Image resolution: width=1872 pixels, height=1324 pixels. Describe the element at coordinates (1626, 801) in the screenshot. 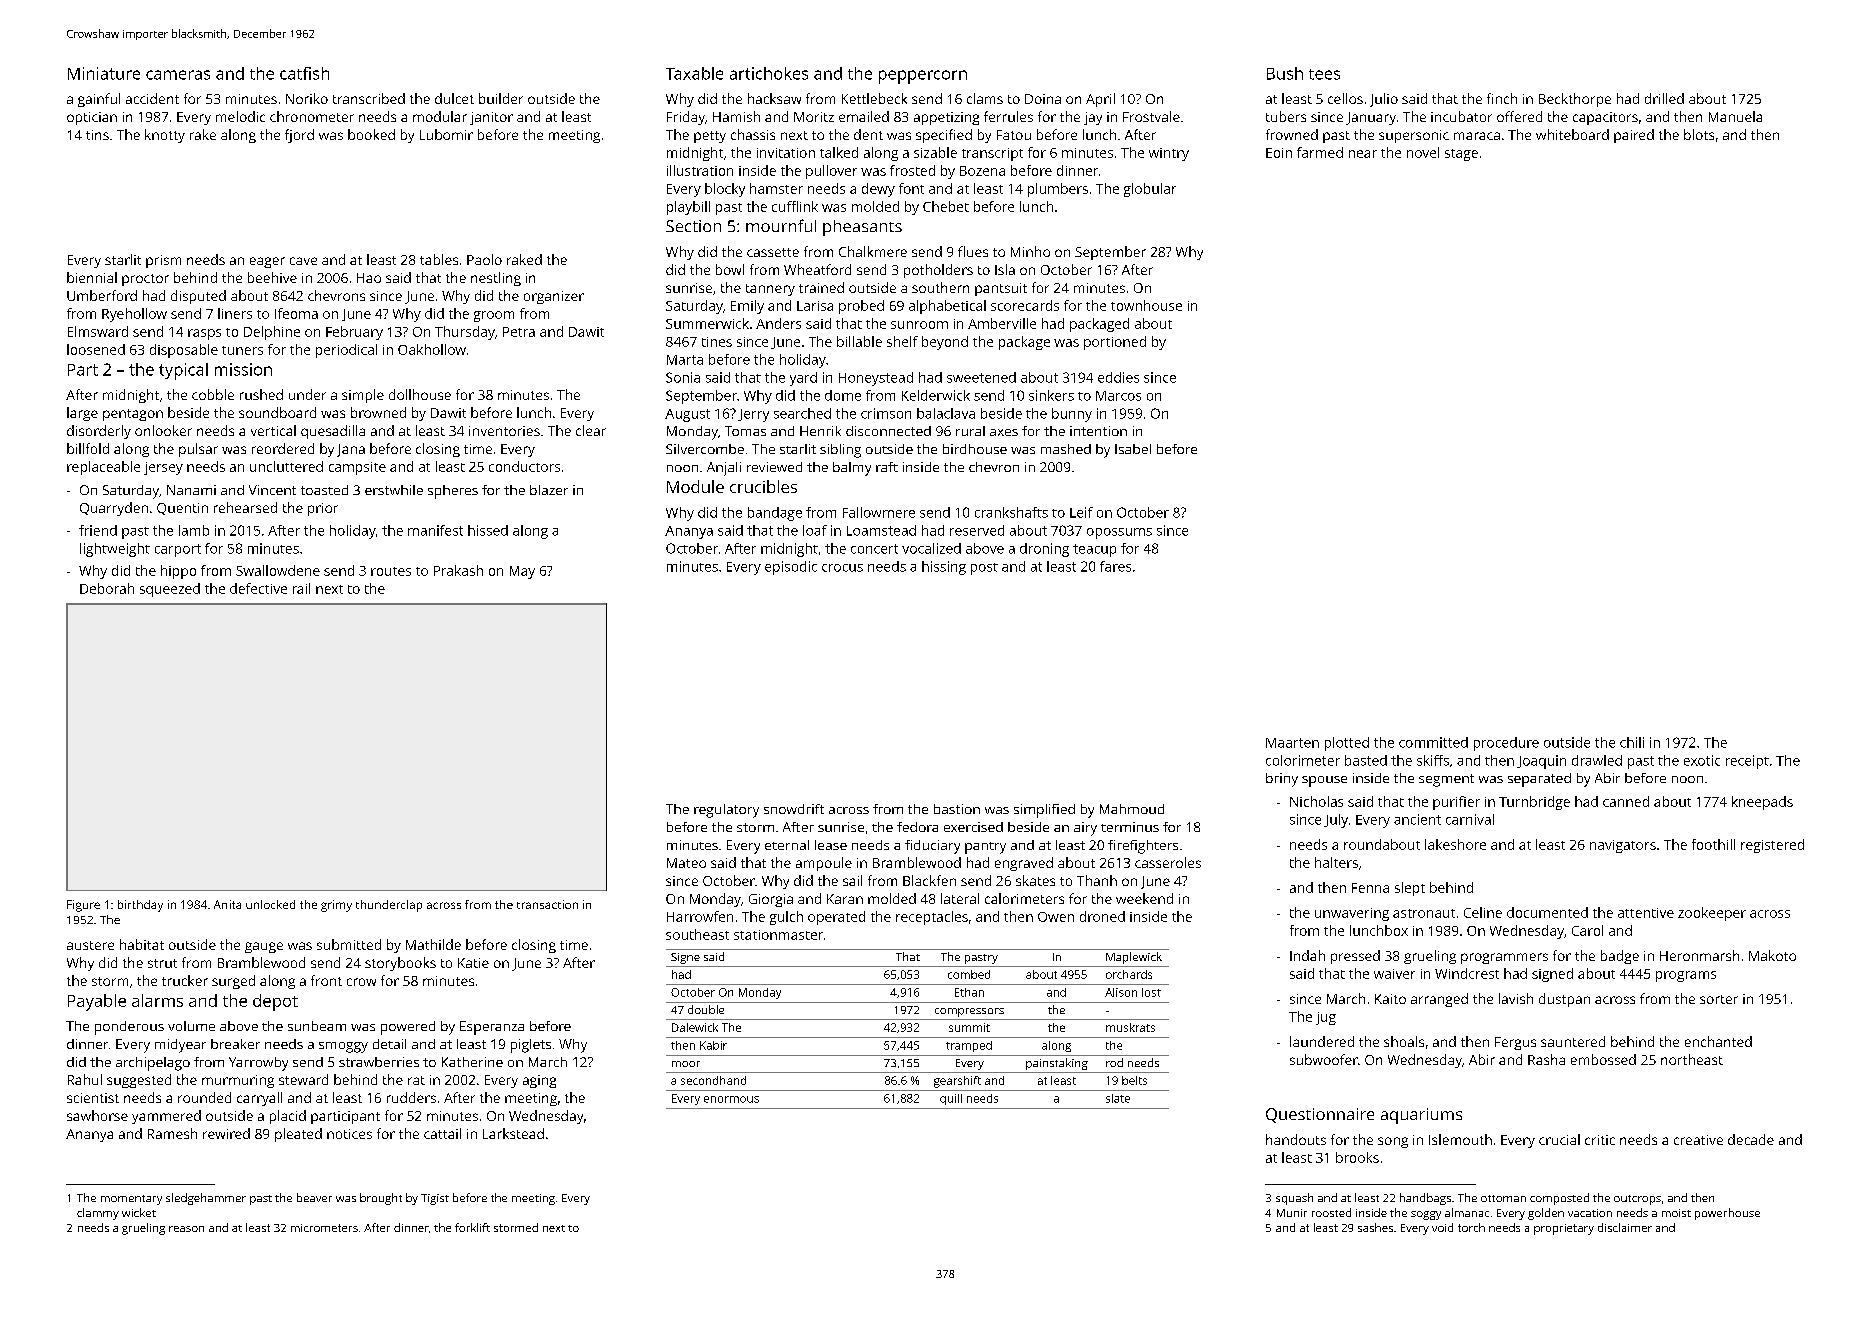

I see `canned` at that location.
